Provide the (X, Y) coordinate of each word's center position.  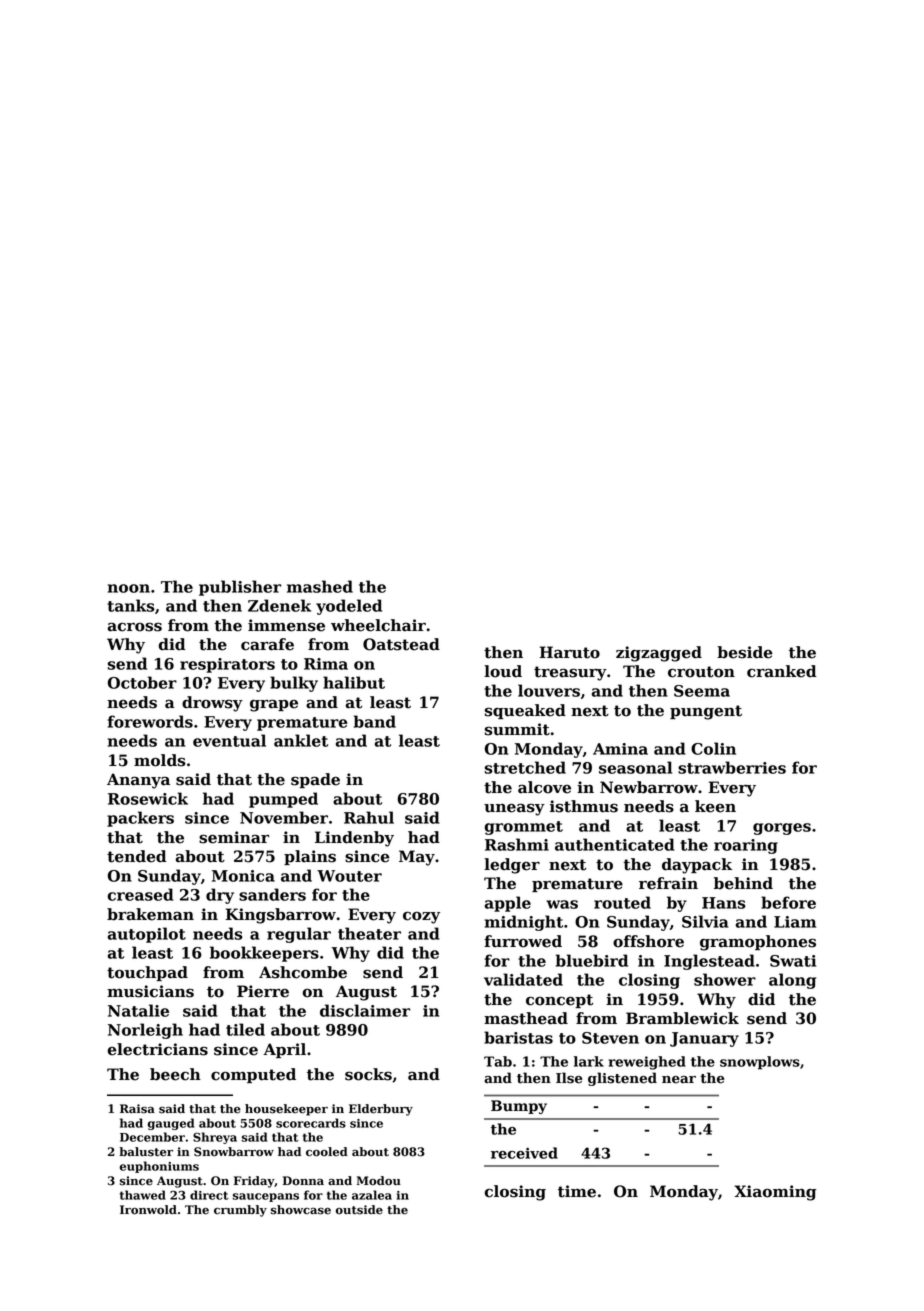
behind (743, 883)
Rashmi (517, 844)
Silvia (705, 921)
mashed (320, 586)
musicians (150, 991)
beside (745, 652)
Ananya (138, 781)
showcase (301, 1210)
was (562, 904)
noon (129, 588)
